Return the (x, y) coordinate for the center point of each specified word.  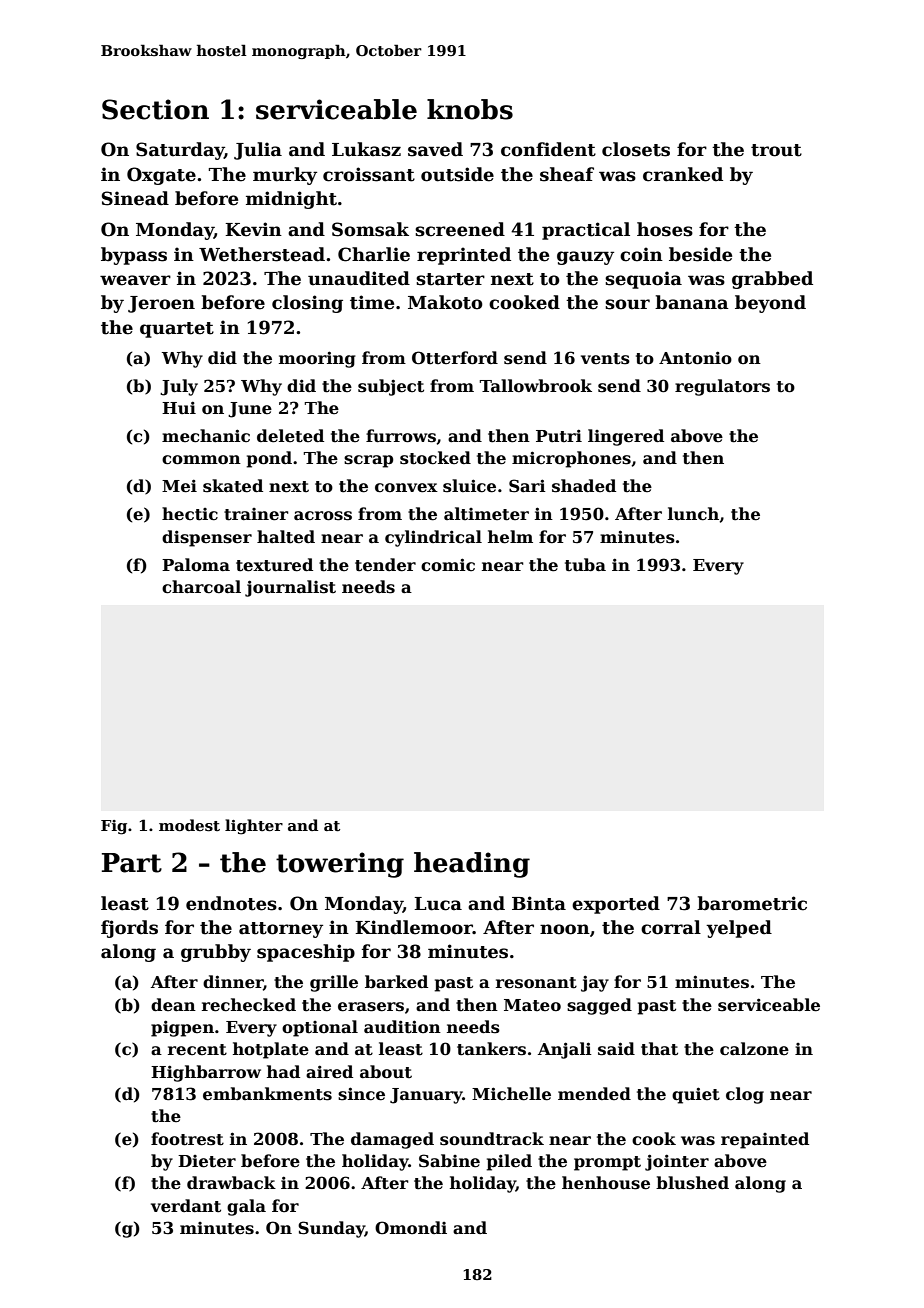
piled (509, 1162)
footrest (187, 1139)
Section (155, 109)
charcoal (201, 587)
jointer (677, 1162)
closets (636, 149)
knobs (470, 109)
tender (385, 565)
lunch (693, 514)
